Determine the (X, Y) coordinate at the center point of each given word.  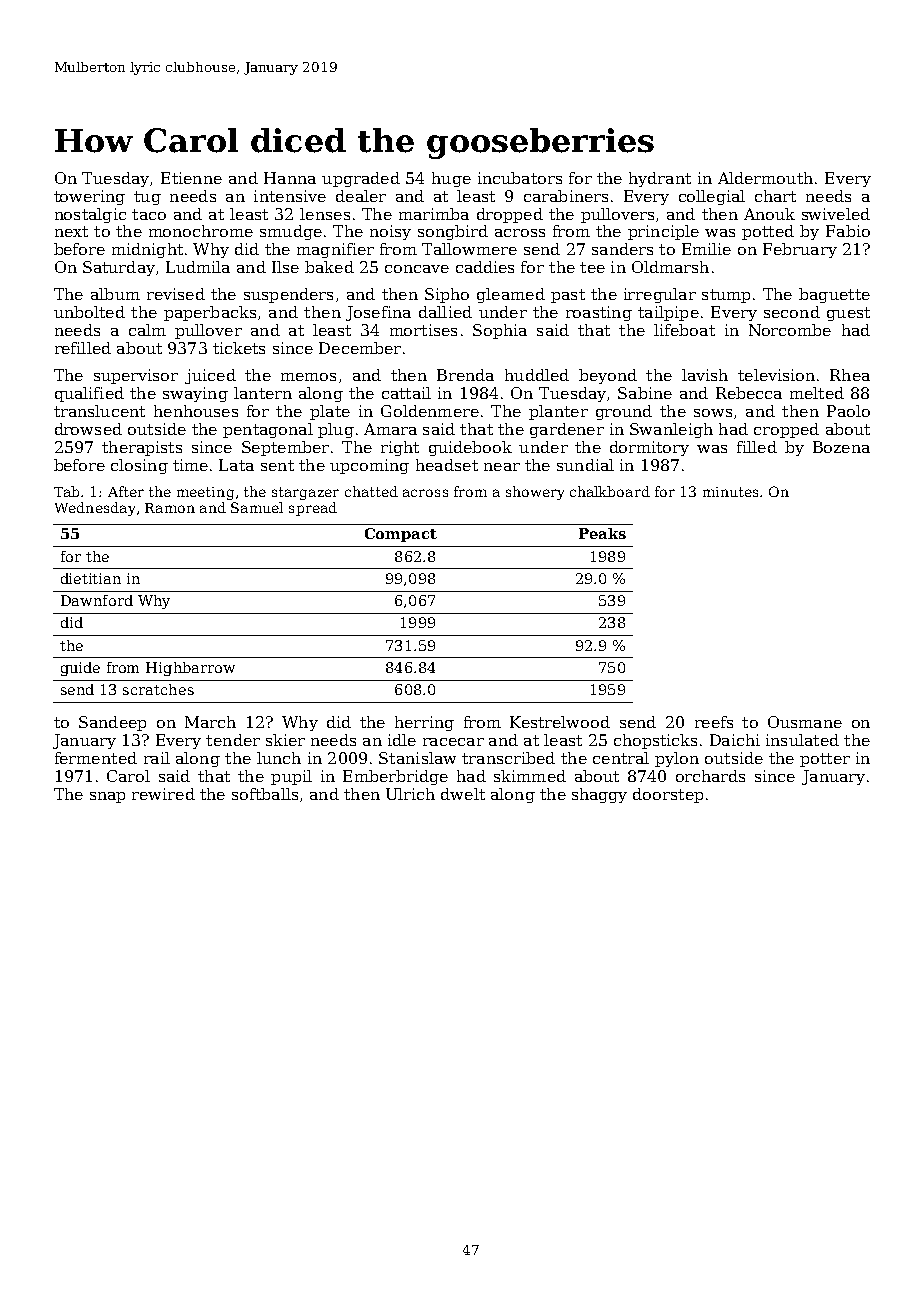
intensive (290, 196)
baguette (834, 295)
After (126, 491)
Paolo (848, 411)
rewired (163, 794)
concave (417, 269)
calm (147, 330)
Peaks (602, 533)
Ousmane (805, 722)
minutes (730, 492)
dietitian (91, 578)
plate (330, 412)
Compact (401, 535)
